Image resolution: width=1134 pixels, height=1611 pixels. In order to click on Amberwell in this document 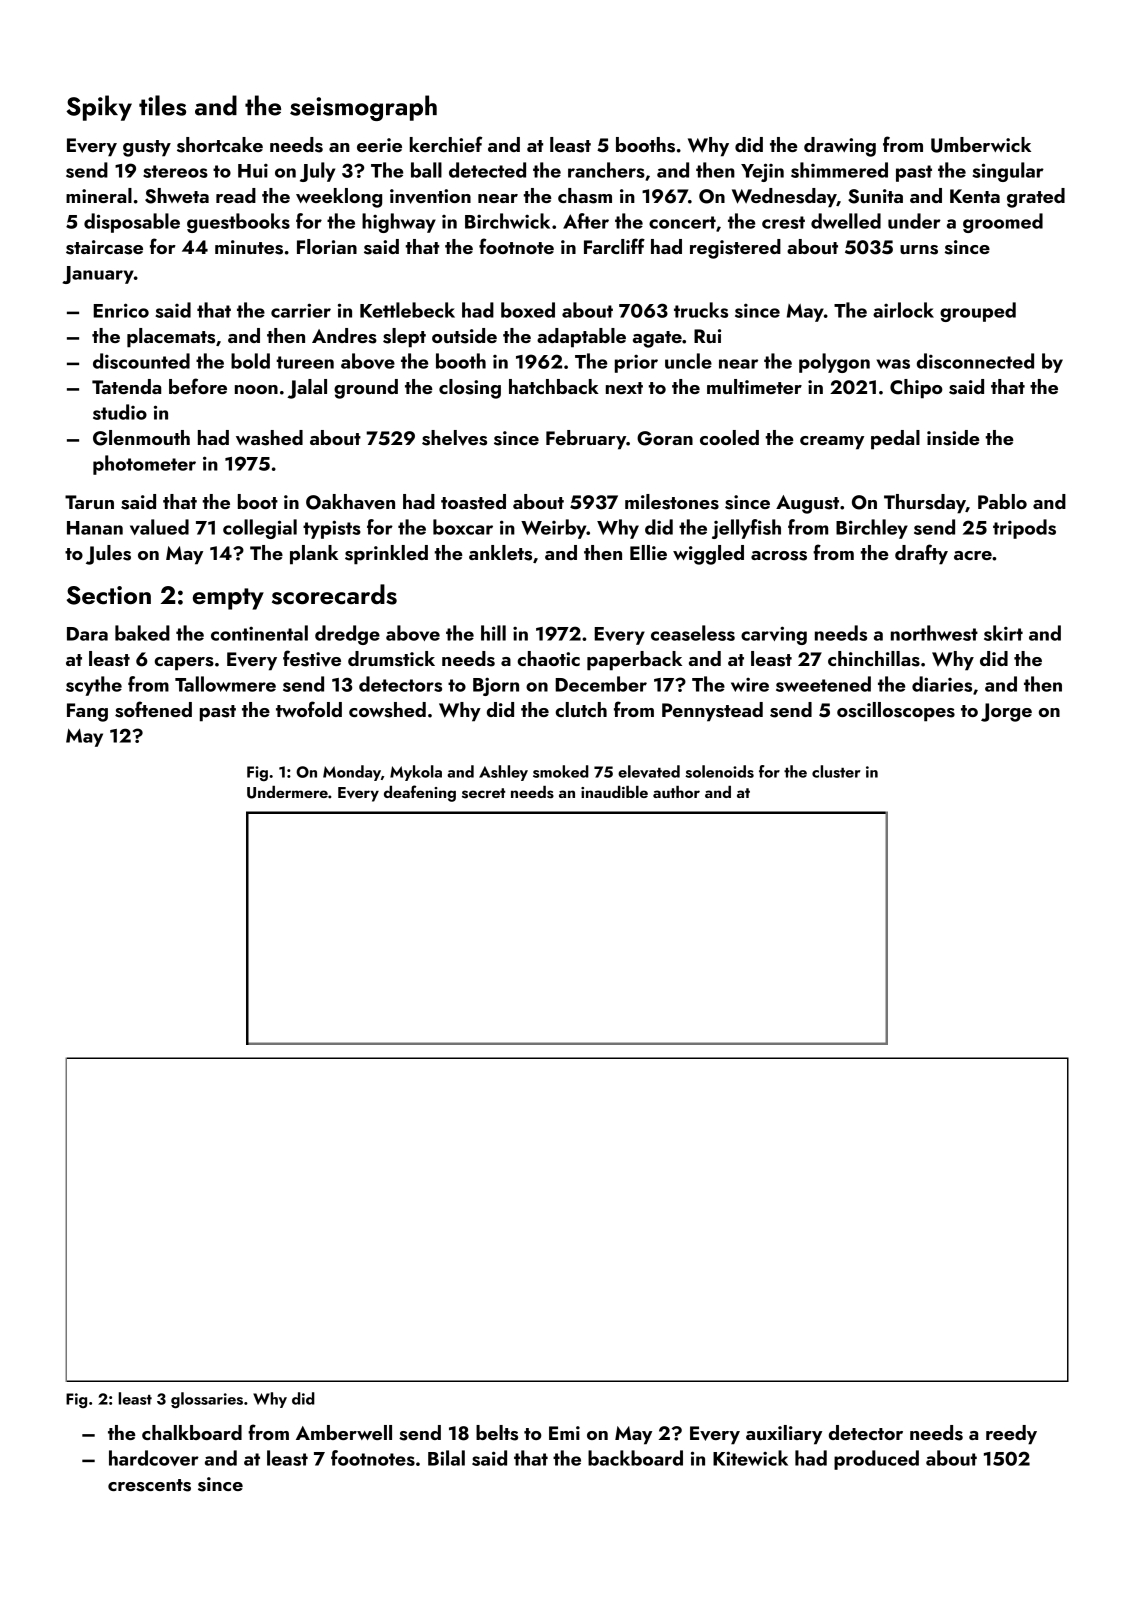, I will do `click(344, 1432)`.
